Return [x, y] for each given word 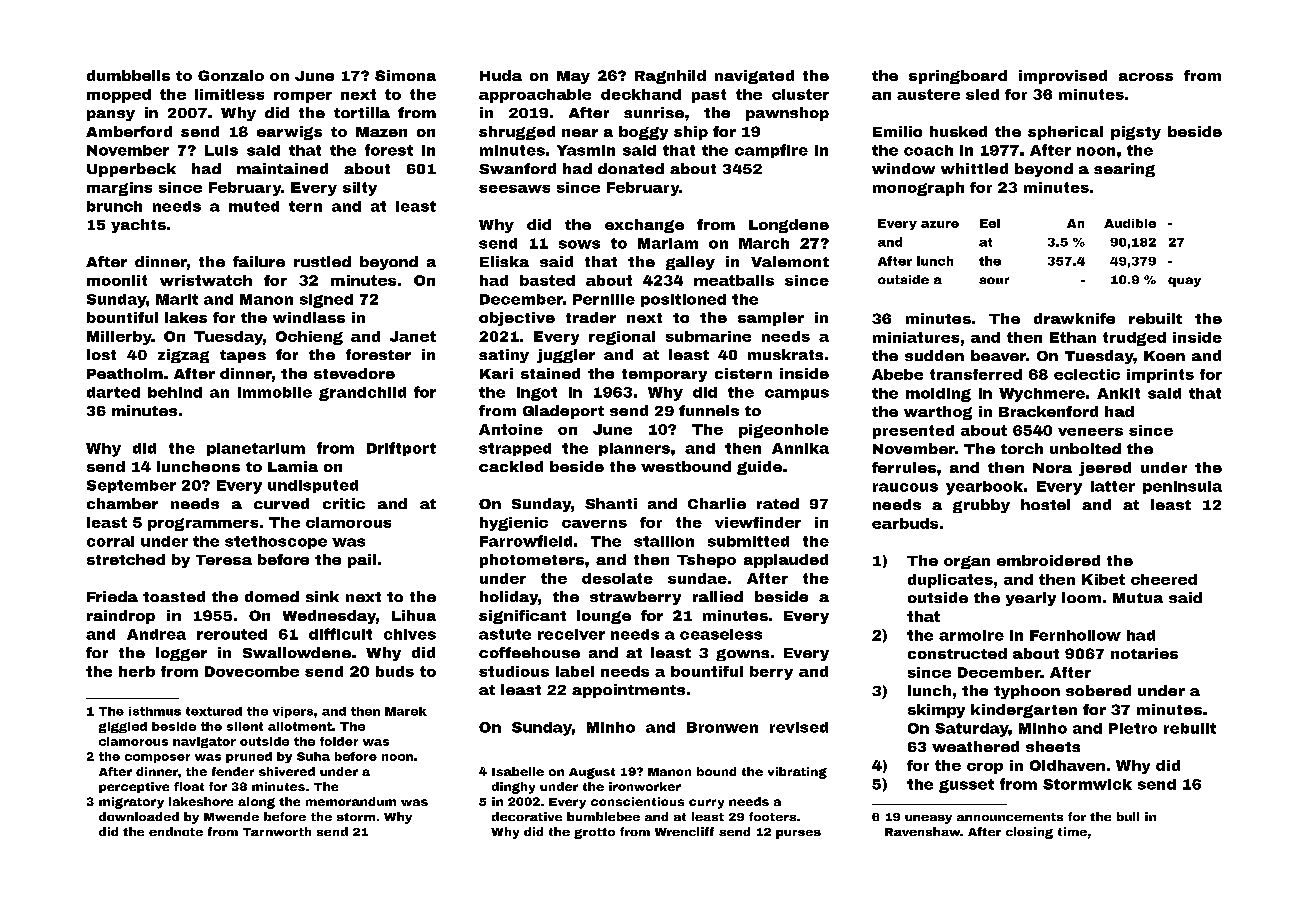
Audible [1130, 223]
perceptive [134, 787]
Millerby [119, 338]
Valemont [790, 261]
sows [579, 244]
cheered [1164, 579]
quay [1184, 282]
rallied [718, 596]
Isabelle [518, 771]
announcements [1010, 817]
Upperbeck [131, 170]
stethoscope [276, 542]
